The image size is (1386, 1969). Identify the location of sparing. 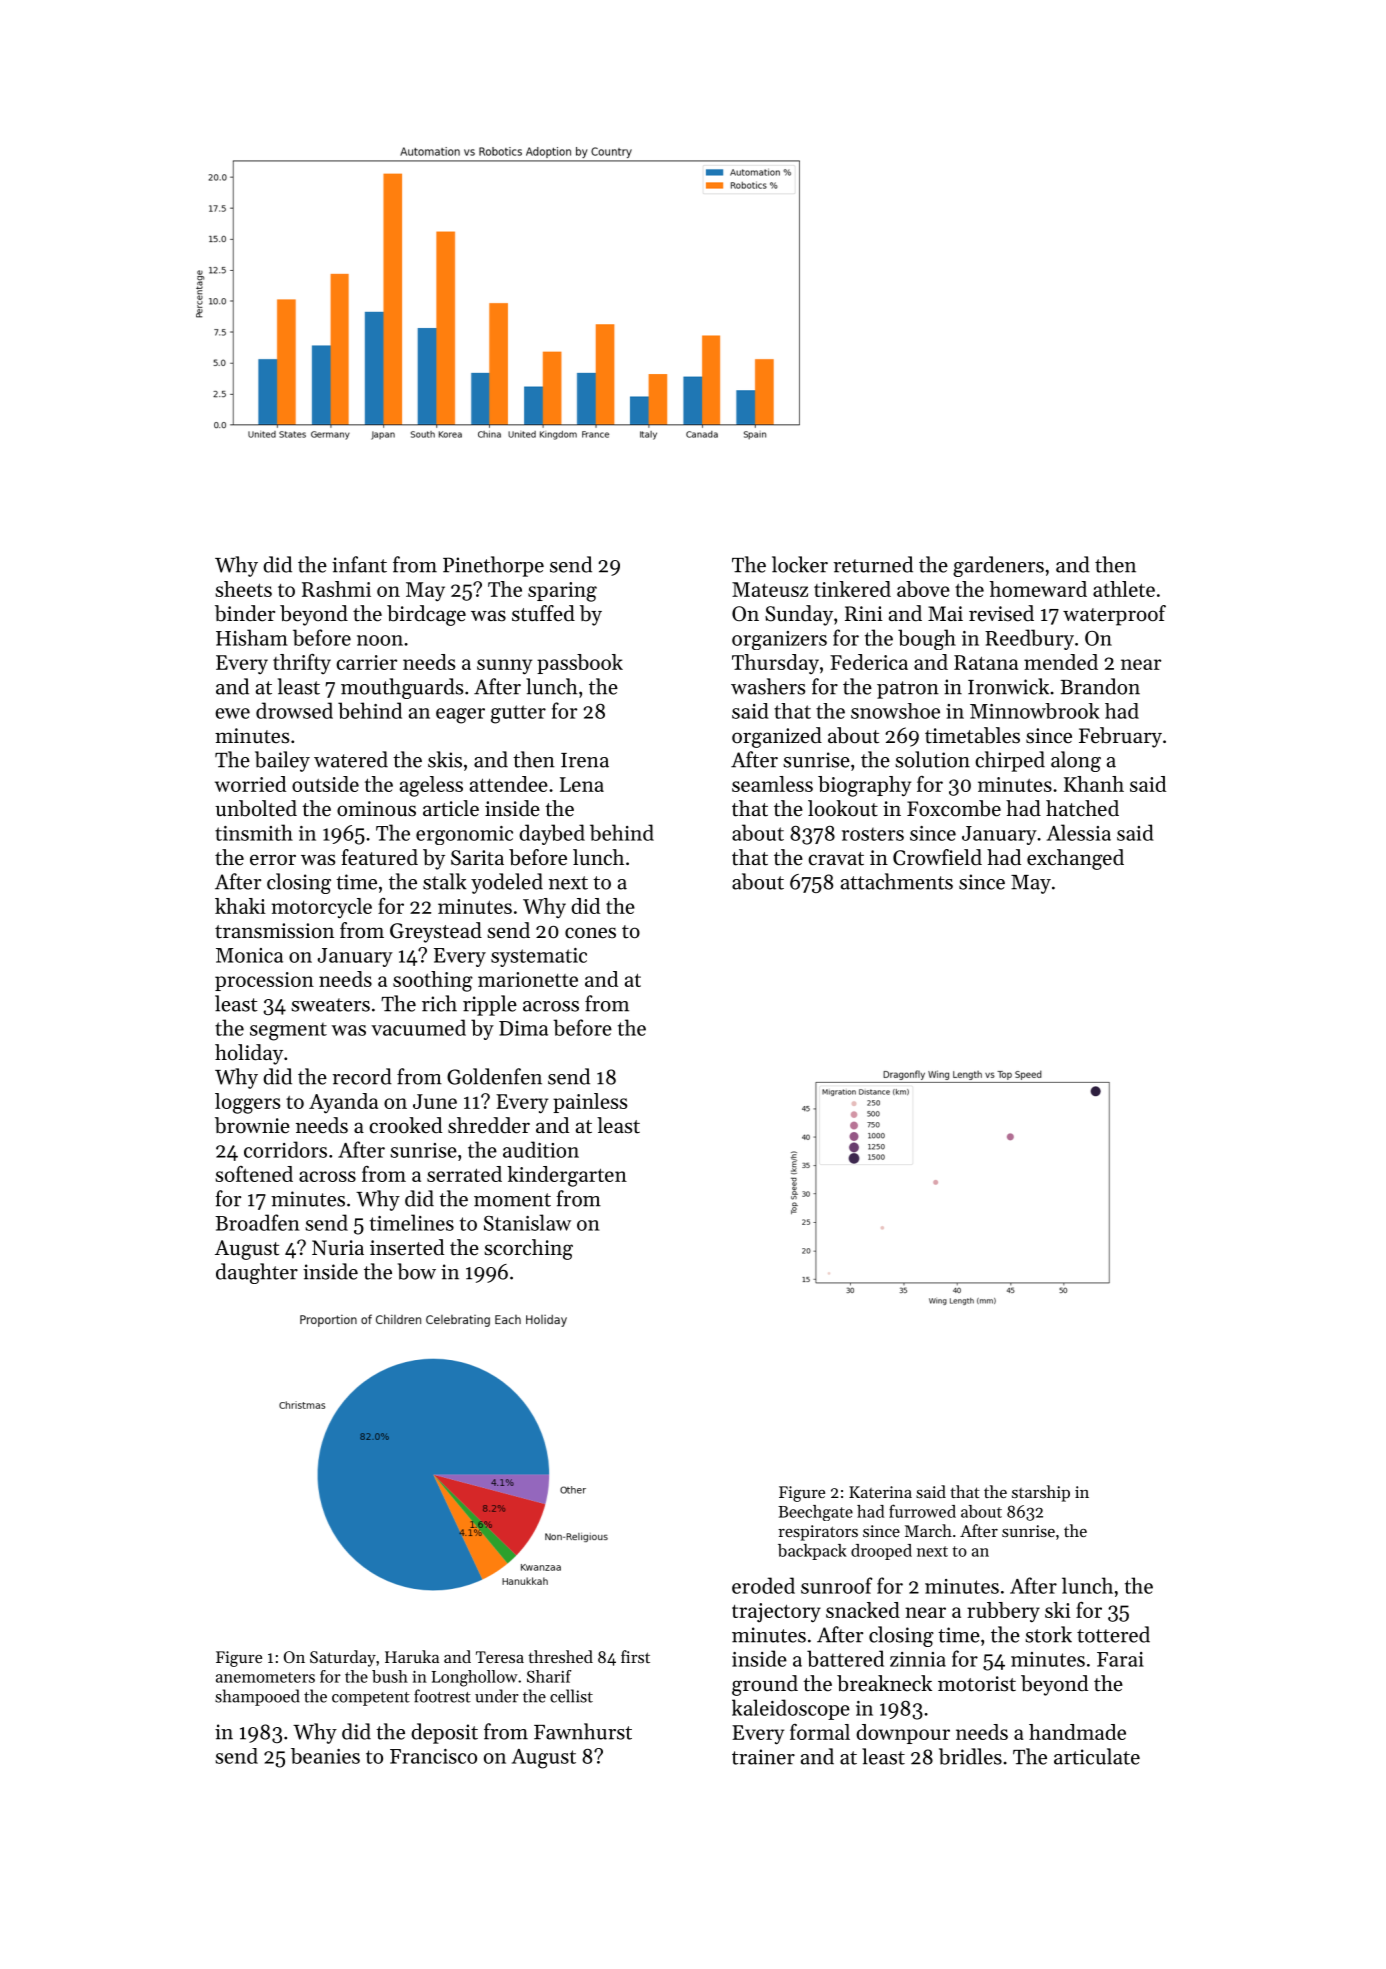
(562, 592).
